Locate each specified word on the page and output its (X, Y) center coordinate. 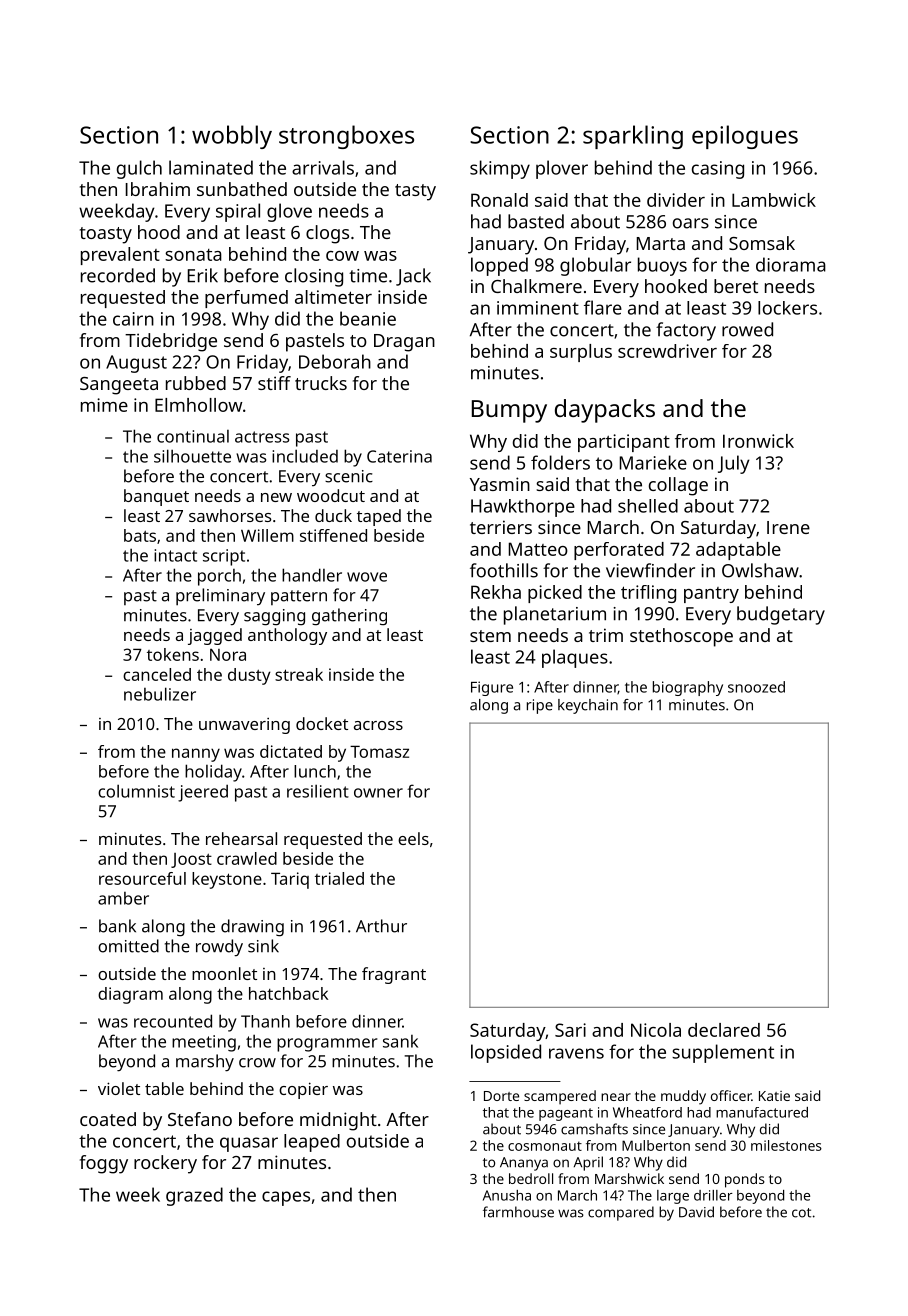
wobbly (232, 137)
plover (562, 169)
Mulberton (656, 1145)
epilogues (745, 137)
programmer (327, 1045)
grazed (194, 1196)
